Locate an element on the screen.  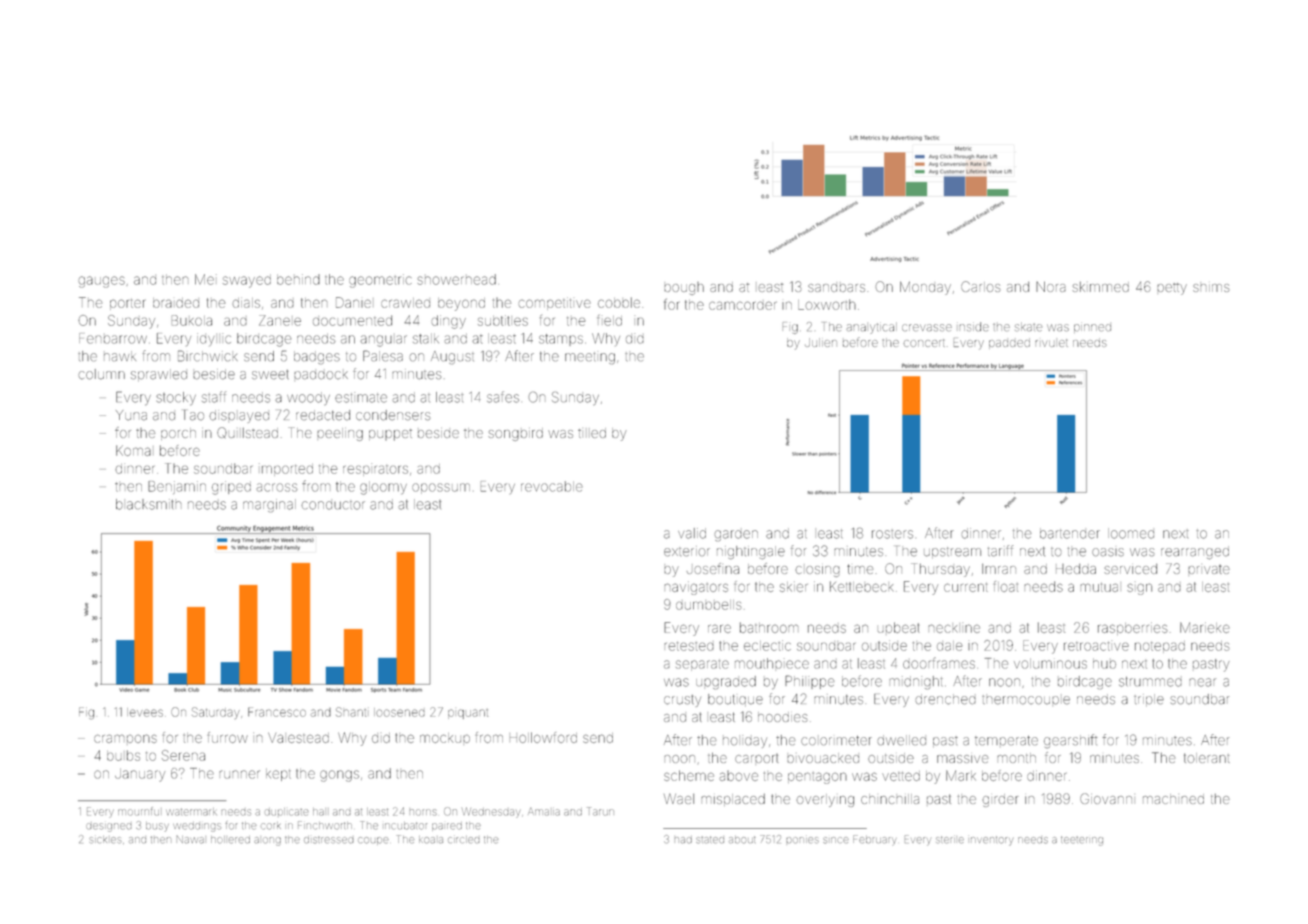
machined is located at coordinates (1173, 799).
